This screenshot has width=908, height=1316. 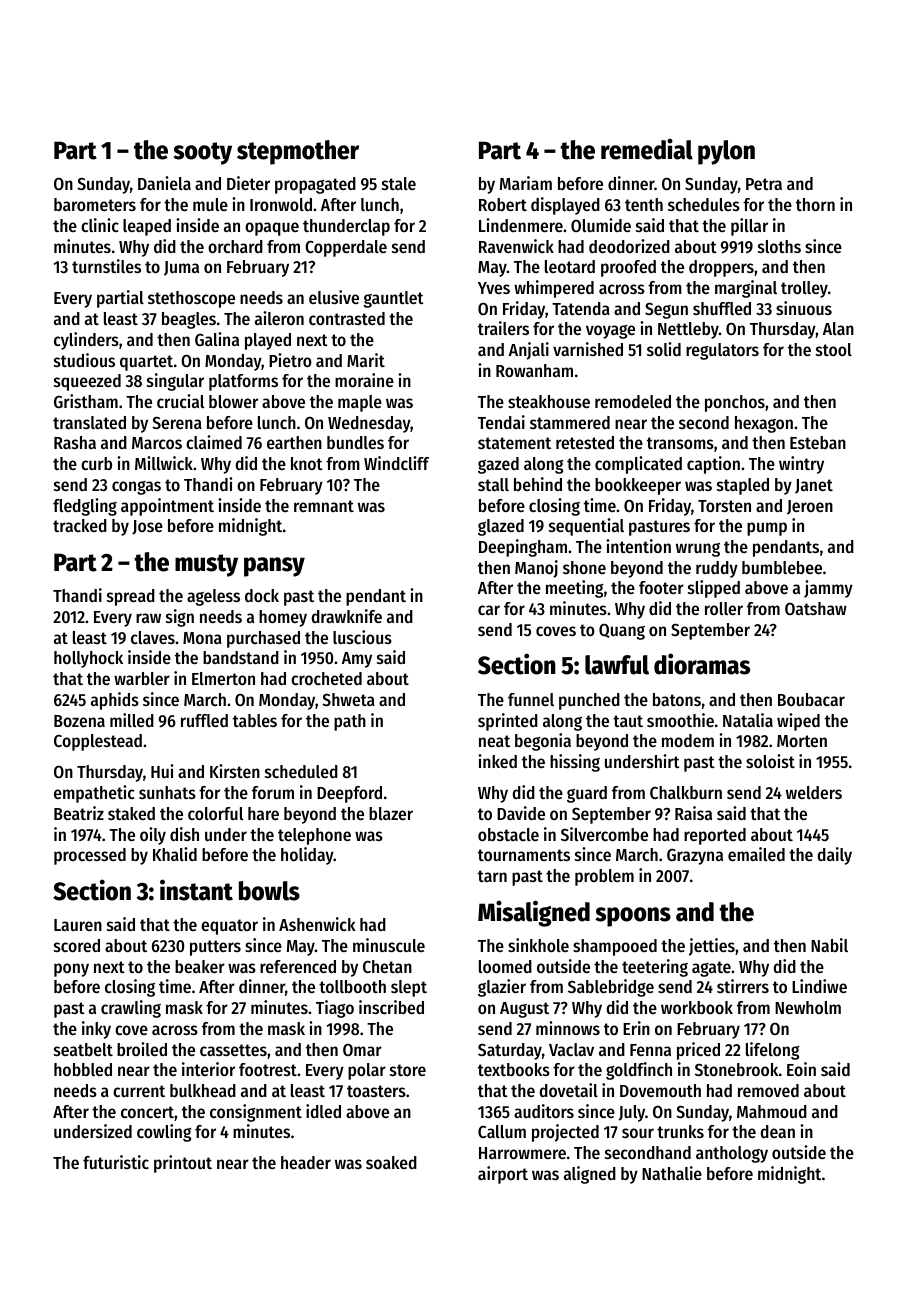 What do you see at coordinates (183, 1164) in the screenshot?
I see `printout` at bounding box center [183, 1164].
